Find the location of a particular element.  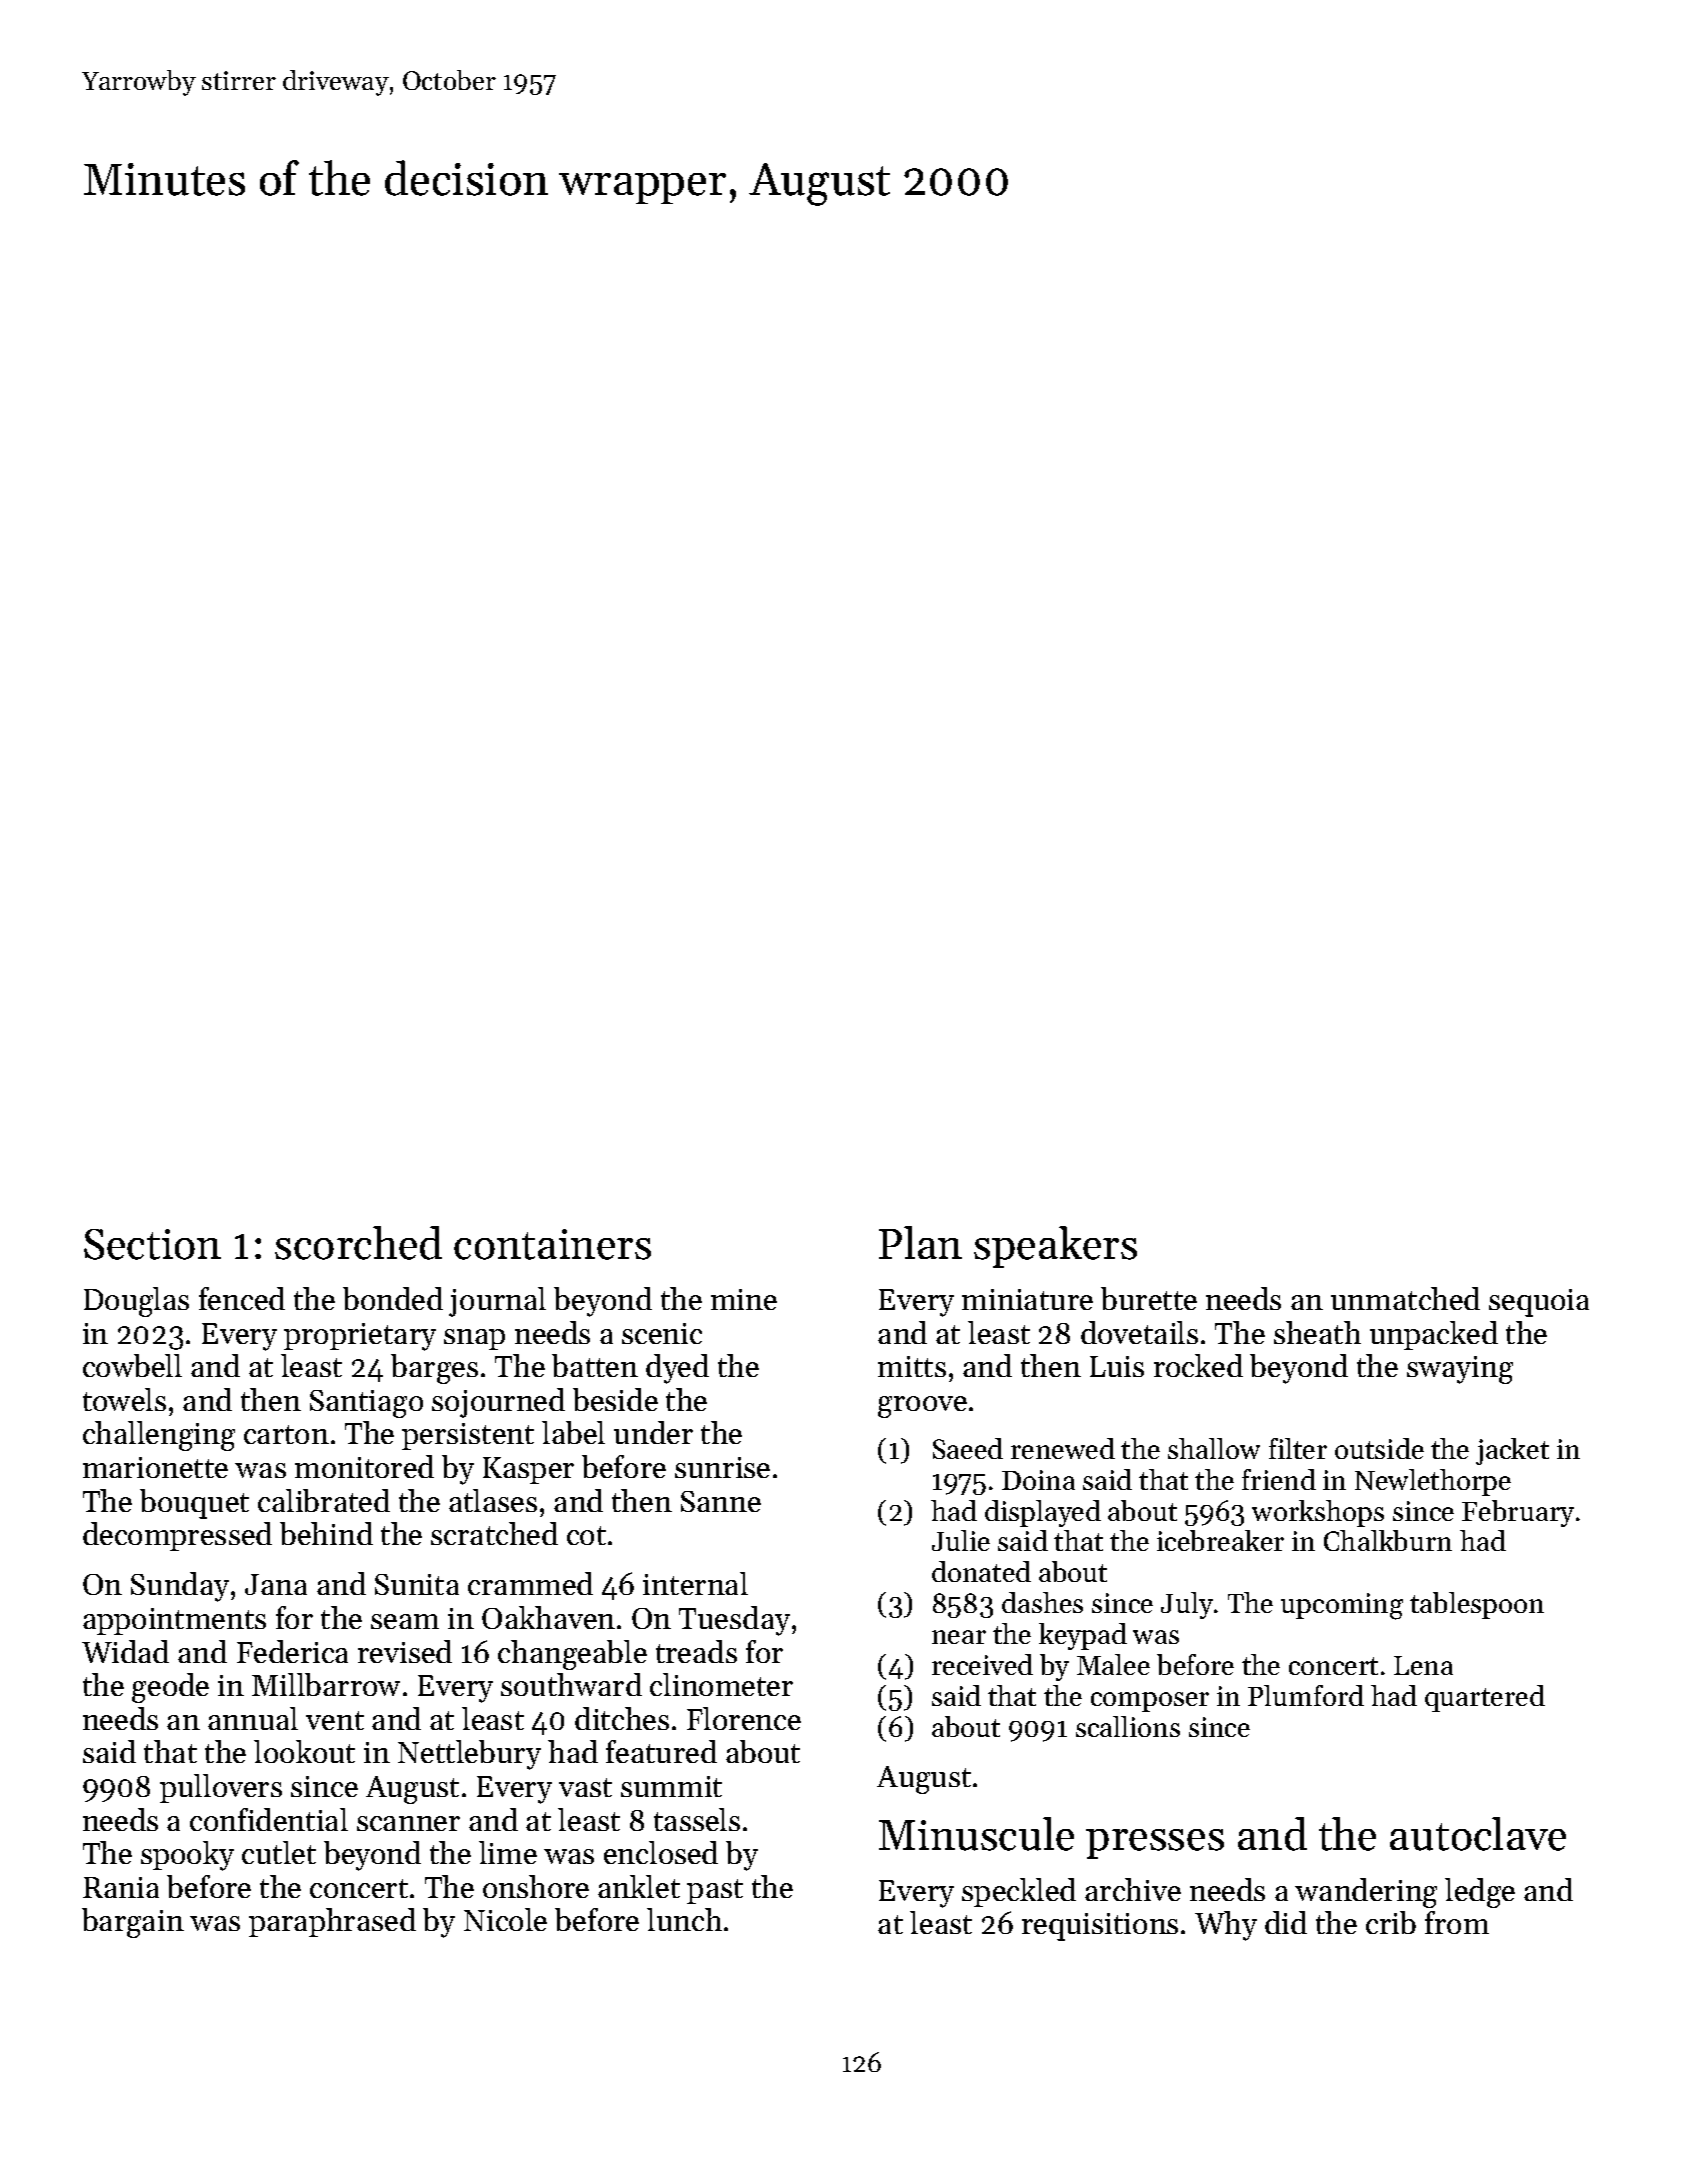

Nettlebury is located at coordinates (469, 1755).
